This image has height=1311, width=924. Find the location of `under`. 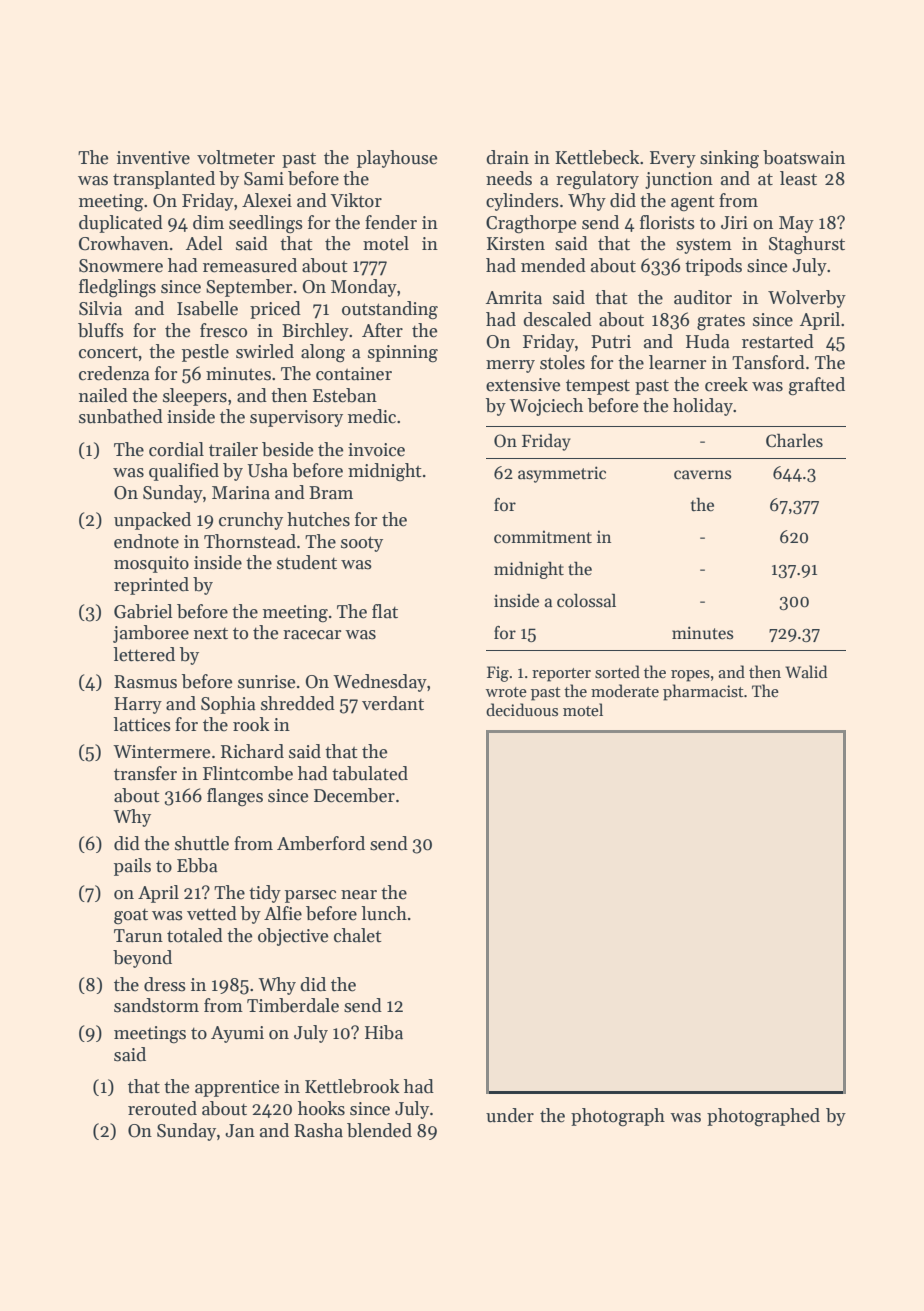

under is located at coordinates (510, 1115).
